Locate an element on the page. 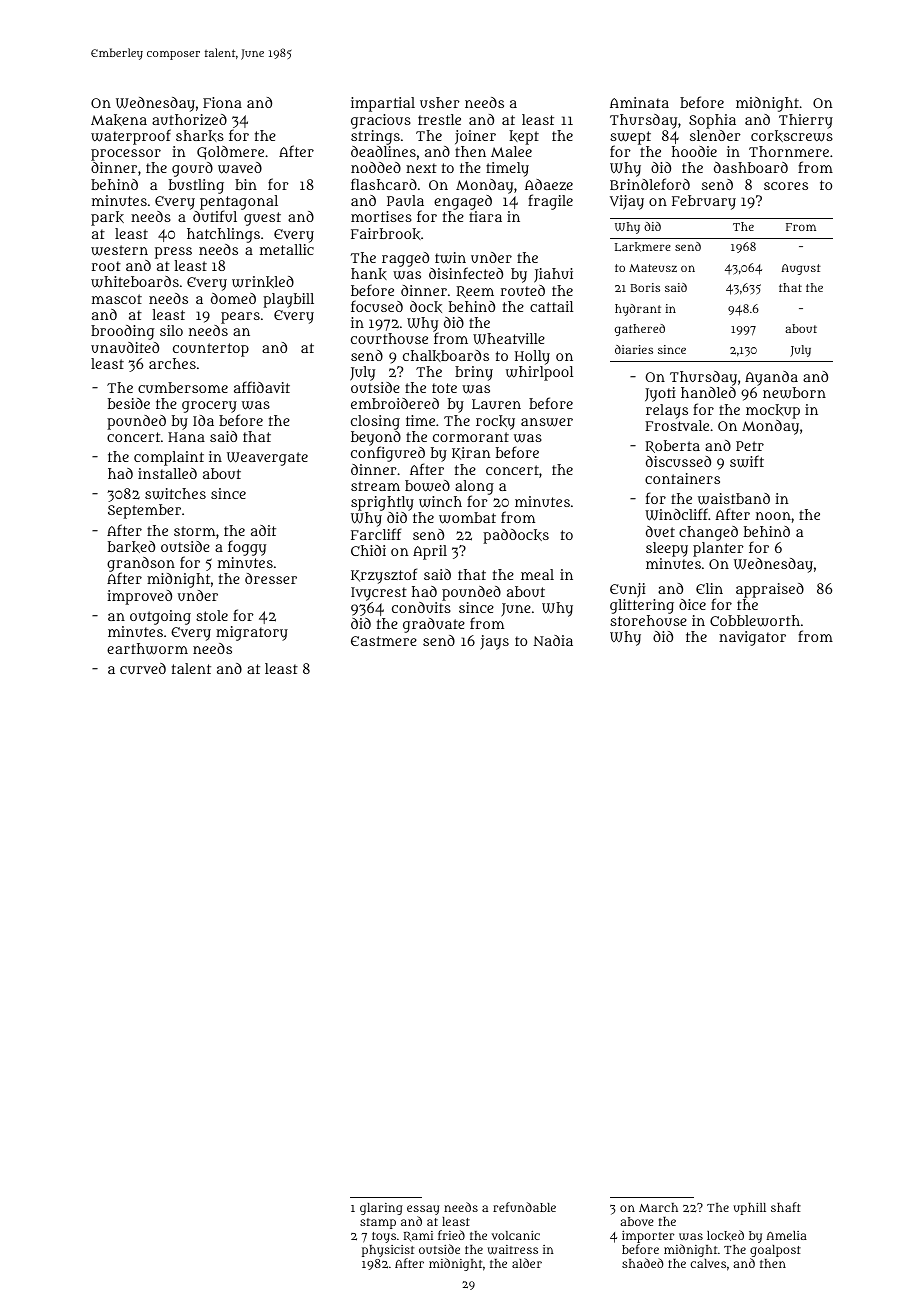 The image size is (924, 1308). Jiahui is located at coordinates (553, 275).
